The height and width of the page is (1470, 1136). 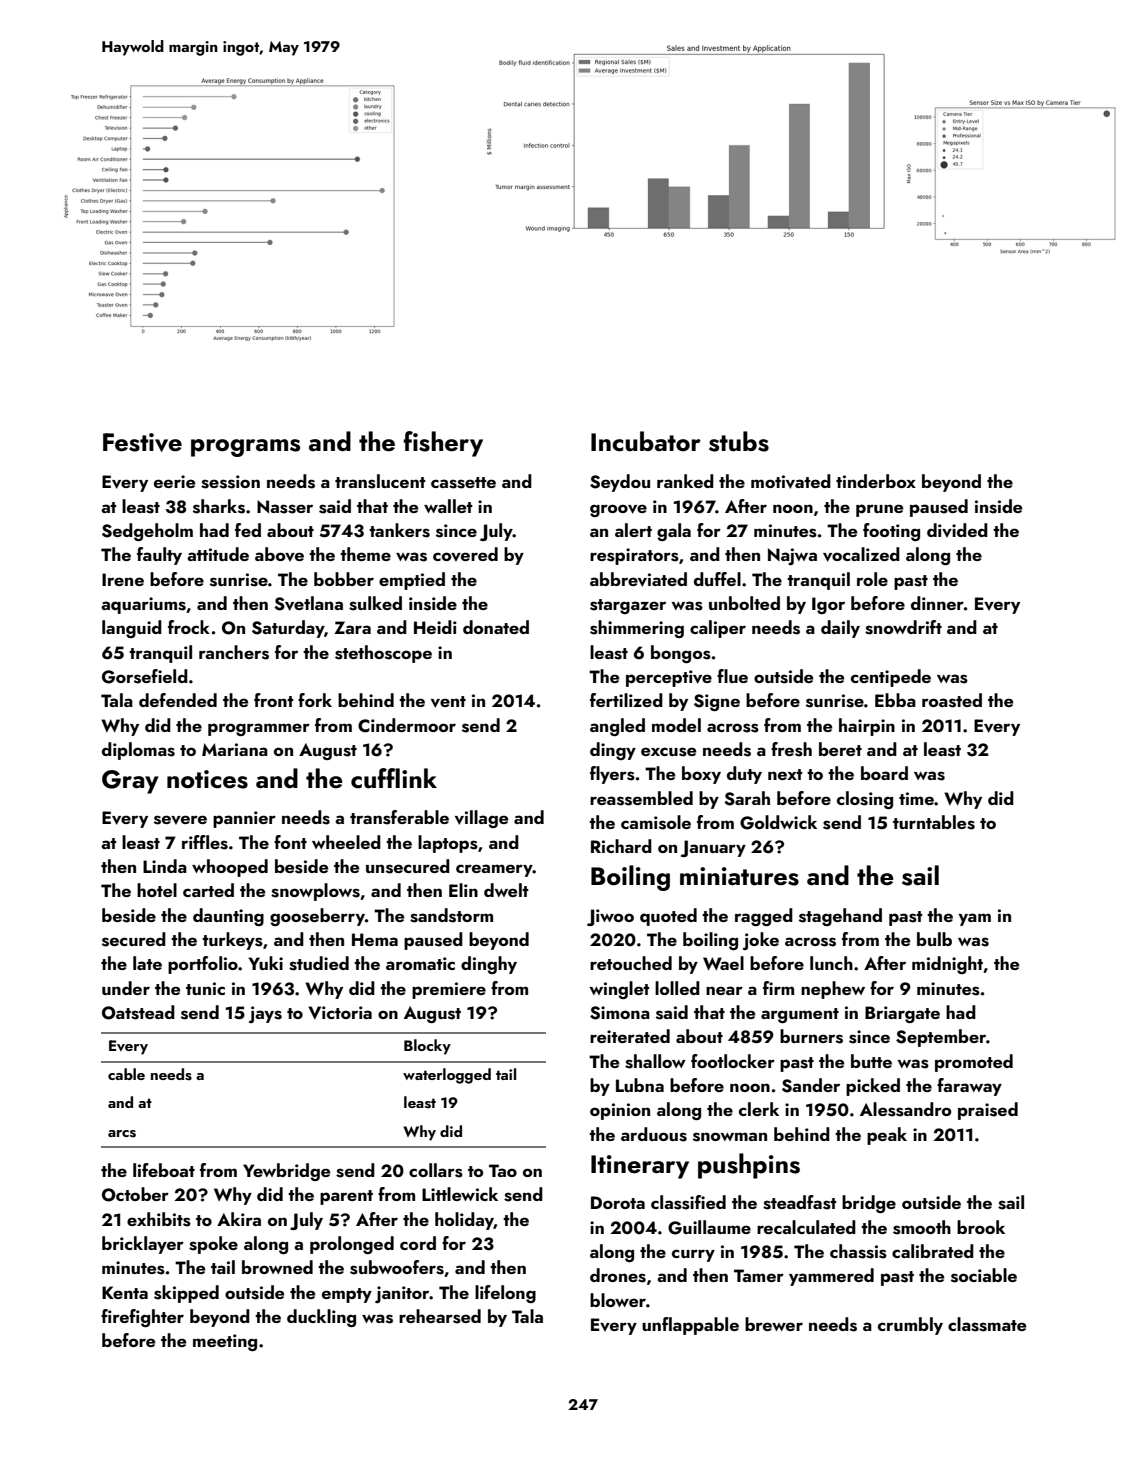 I want to click on respirators, so click(x=634, y=556).
